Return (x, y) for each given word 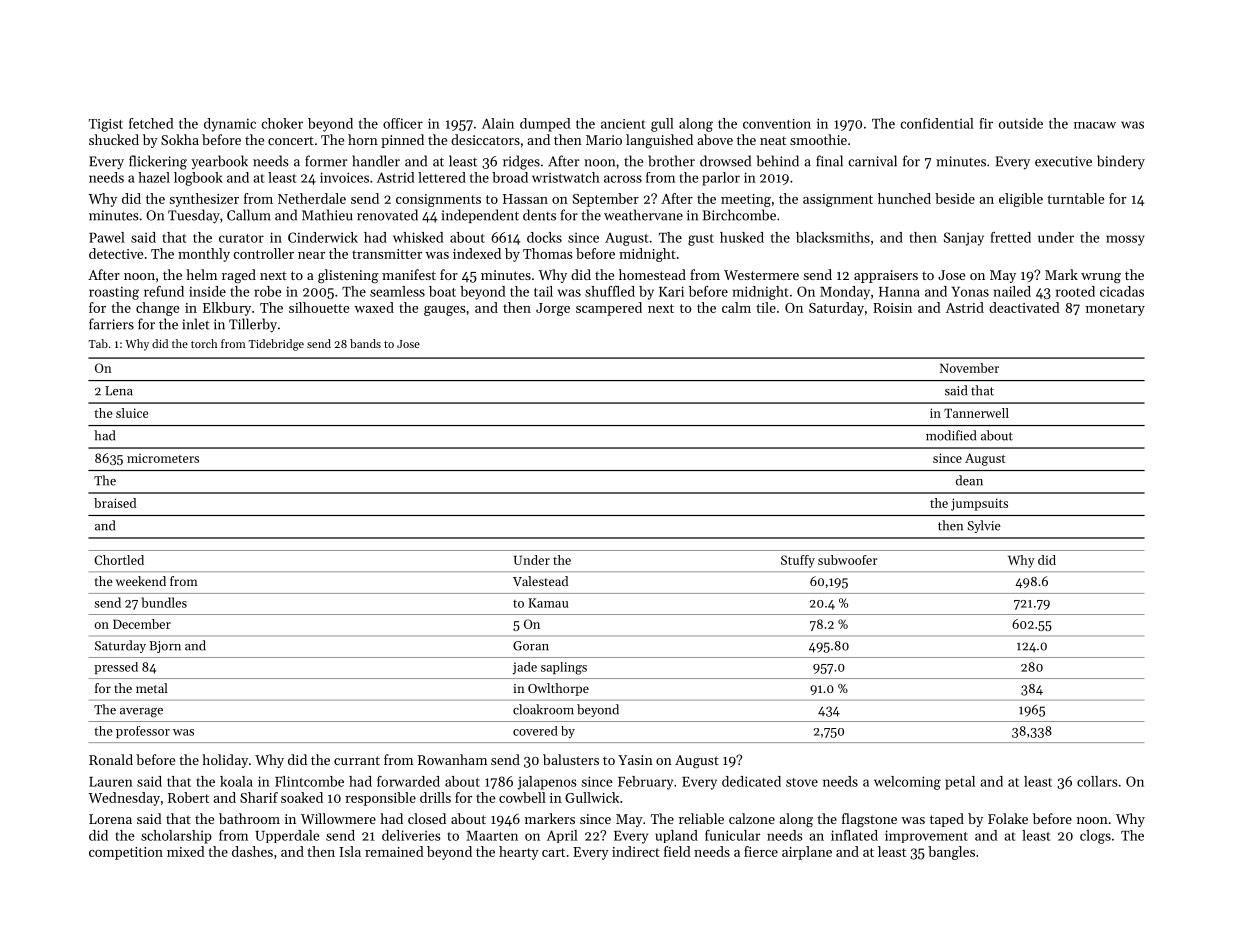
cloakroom (543, 709)
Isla (350, 851)
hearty (519, 853)
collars (1097, 781)
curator (241, 238)
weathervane (643, 215)
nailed (1012, 291)
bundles (164, 602)
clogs (1095, 837)
